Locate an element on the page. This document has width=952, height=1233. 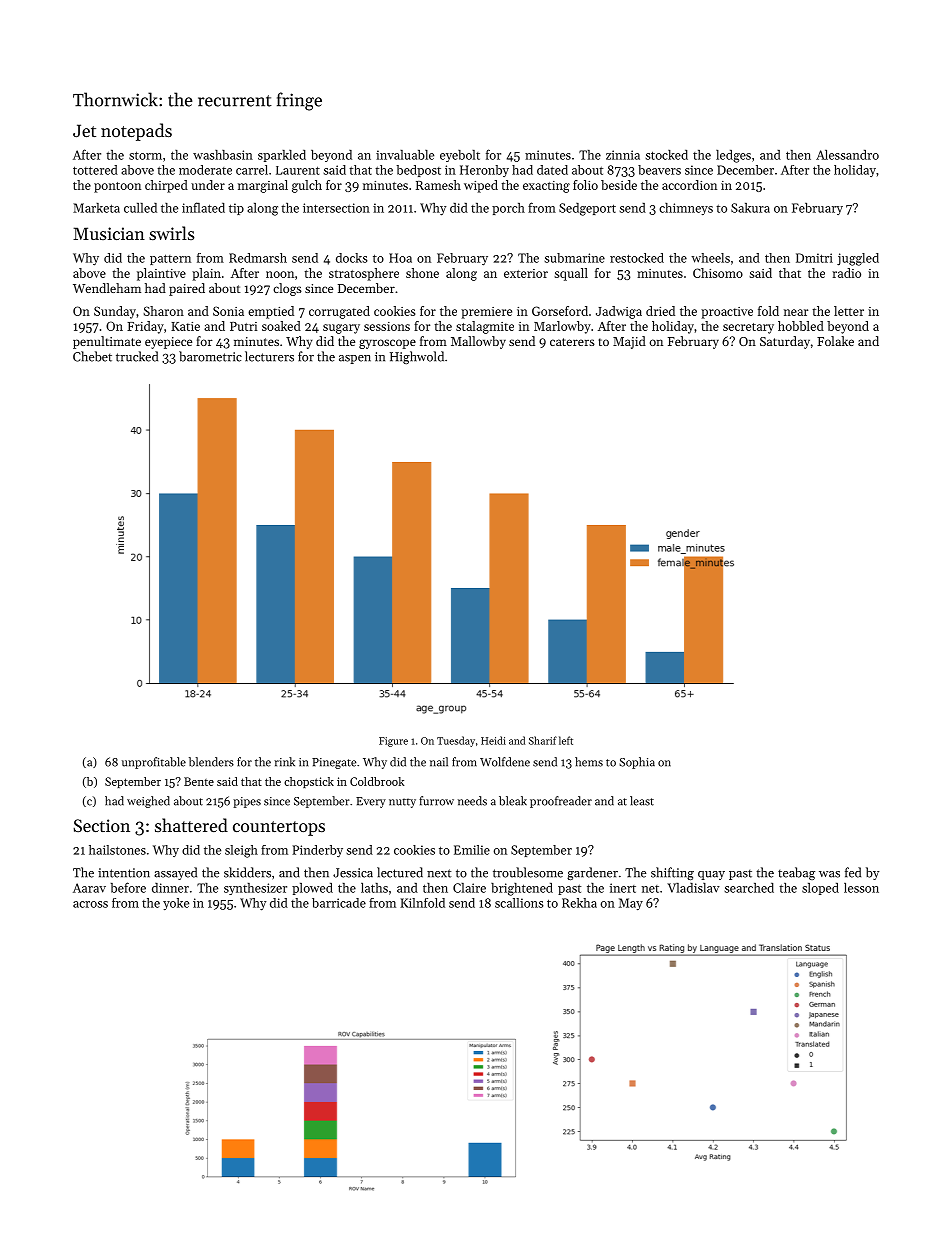
eyepiece is located at coordinates (168, 343).
